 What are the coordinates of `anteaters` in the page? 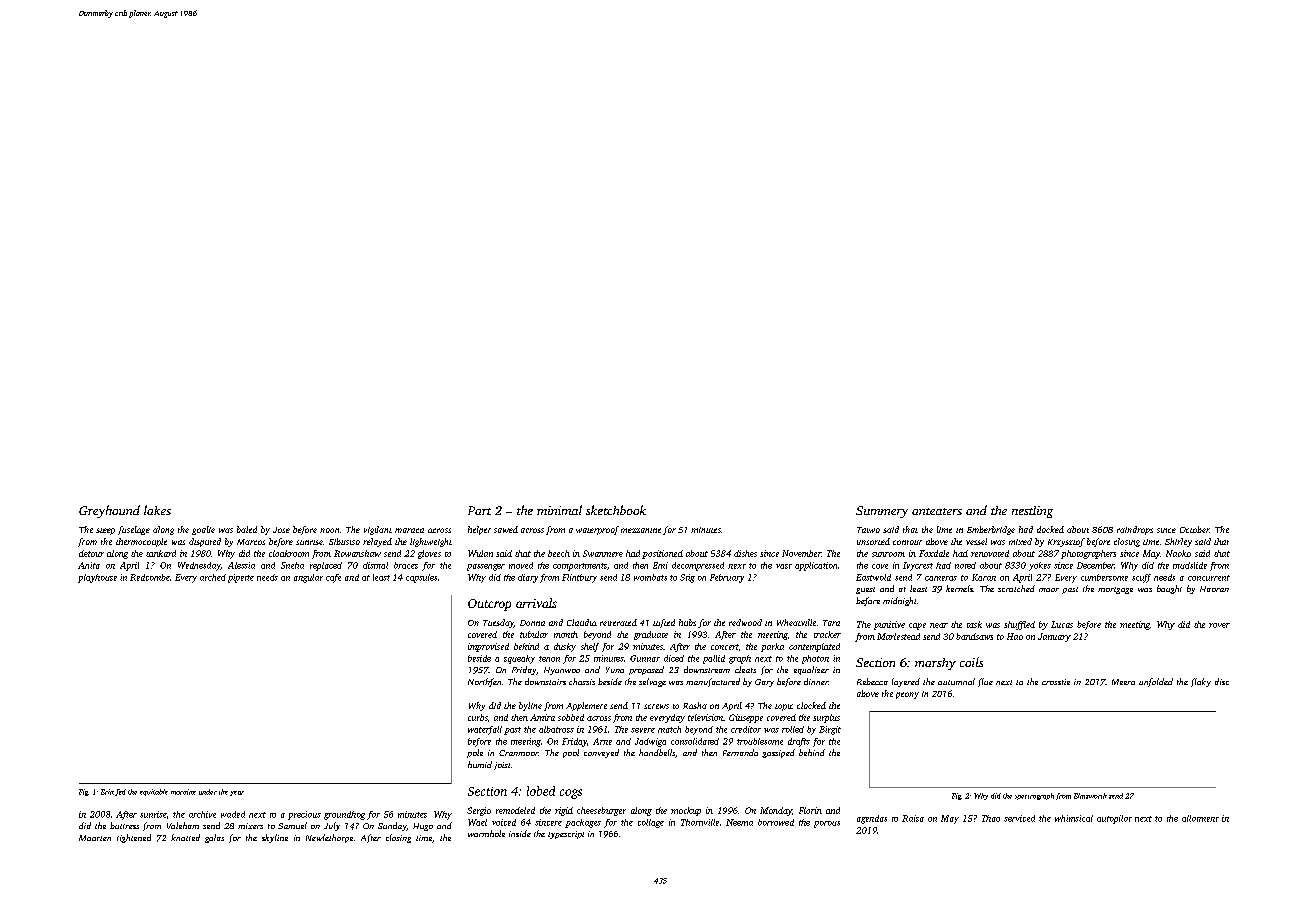 It's located at (937, 511).
